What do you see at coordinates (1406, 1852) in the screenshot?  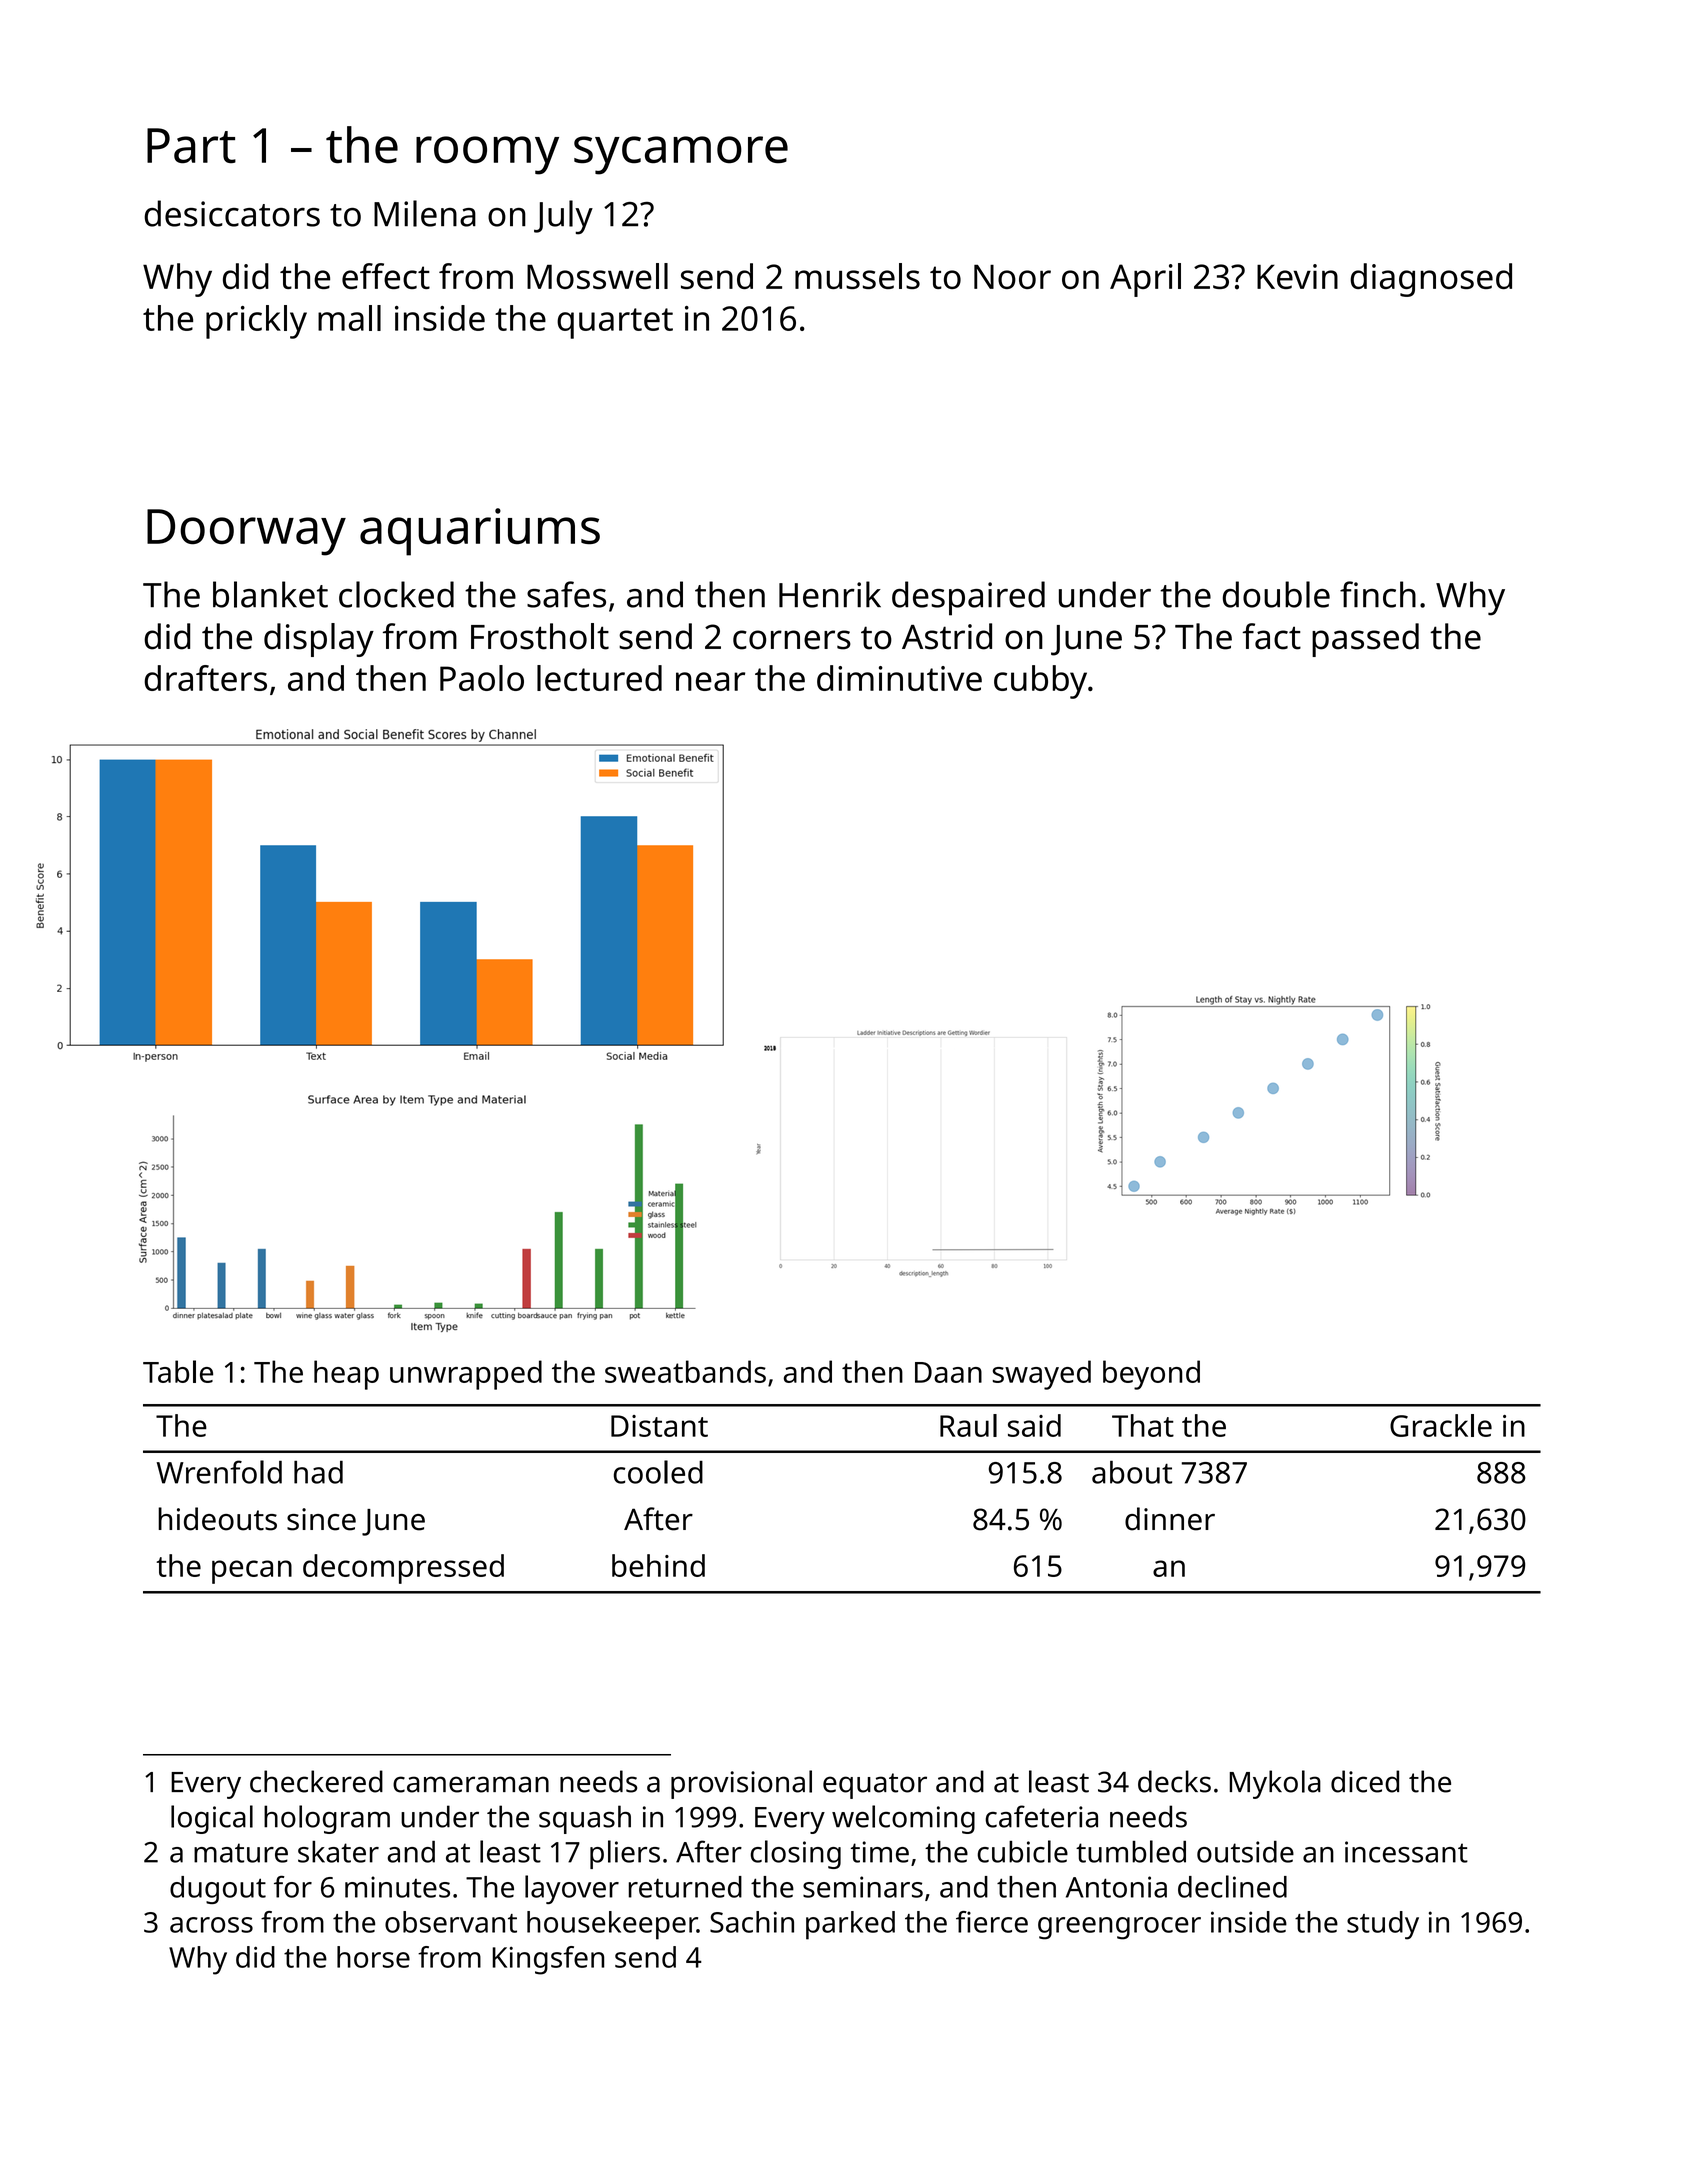 I see `incessant` at bounding box center [1406, 1852].
